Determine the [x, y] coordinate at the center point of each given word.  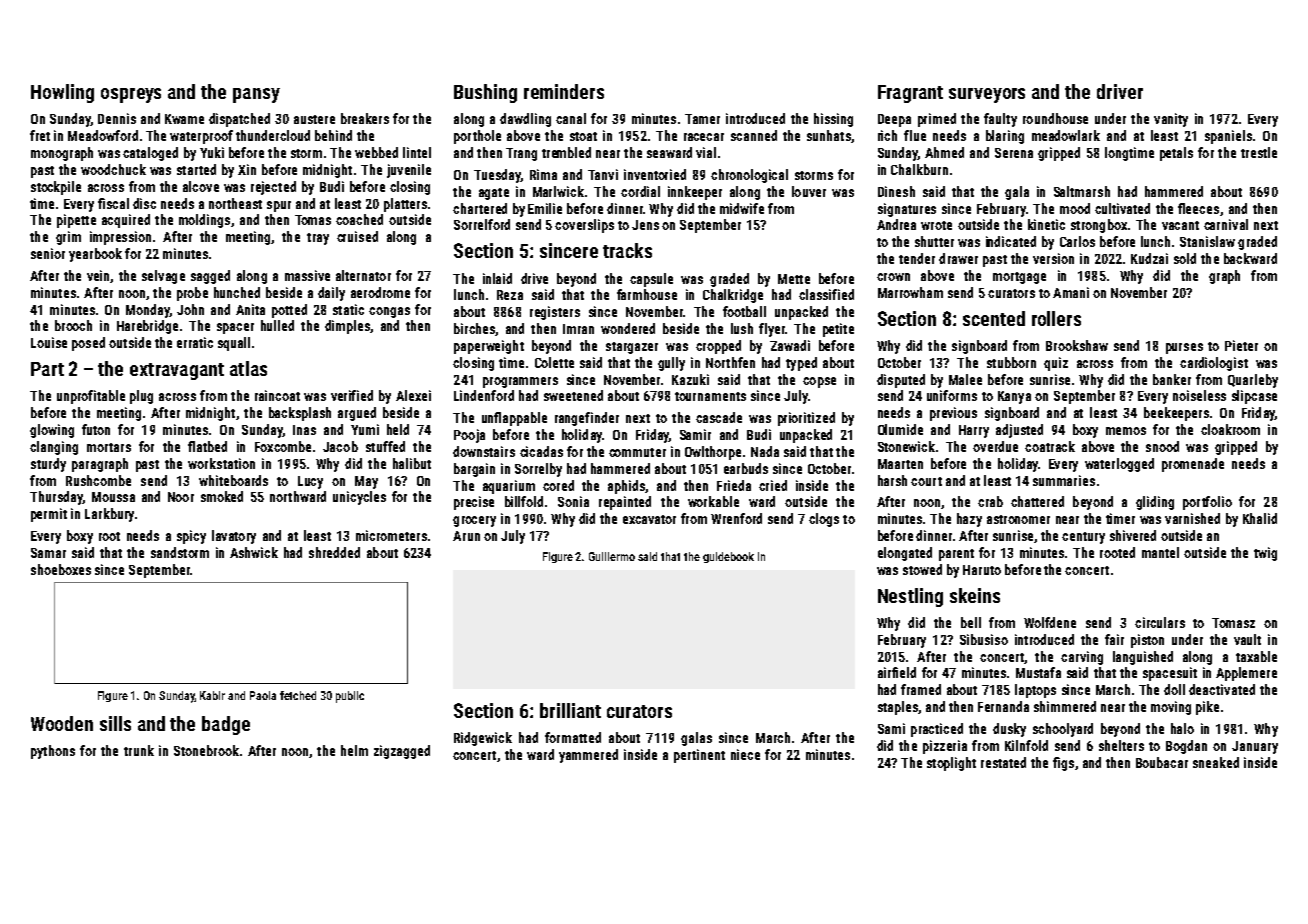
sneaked [1216, 762]
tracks [627, 250]
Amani [1071, 292]
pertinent [699, 756]
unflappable [514, 419]
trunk [139, 750]
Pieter [1241, 345]
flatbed [207, 446]
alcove [201, 186]
